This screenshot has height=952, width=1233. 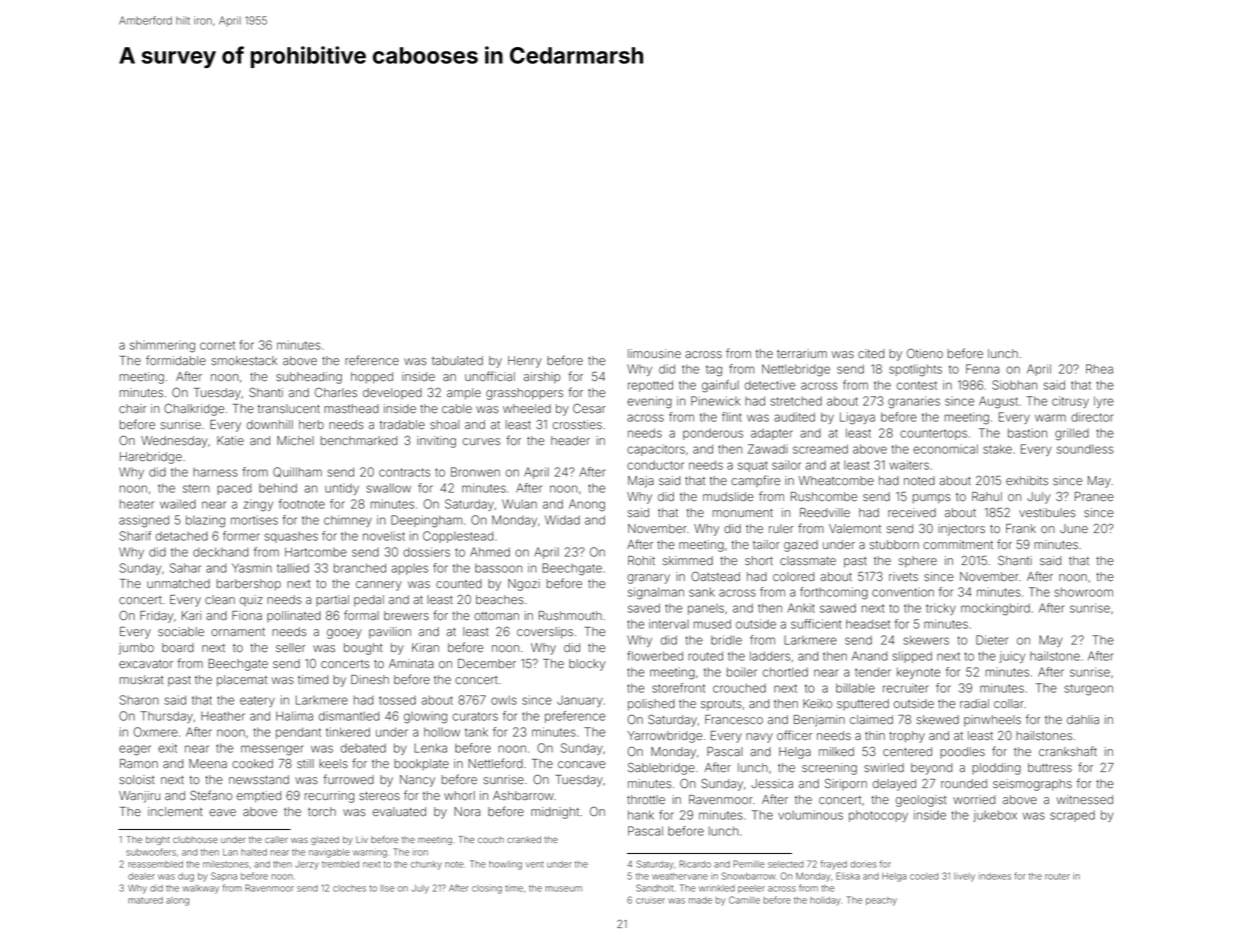 What do you see at coordinates (1099, 369) in the screenshot?
I see `Rhea` at bounding box center [1099, 369].
